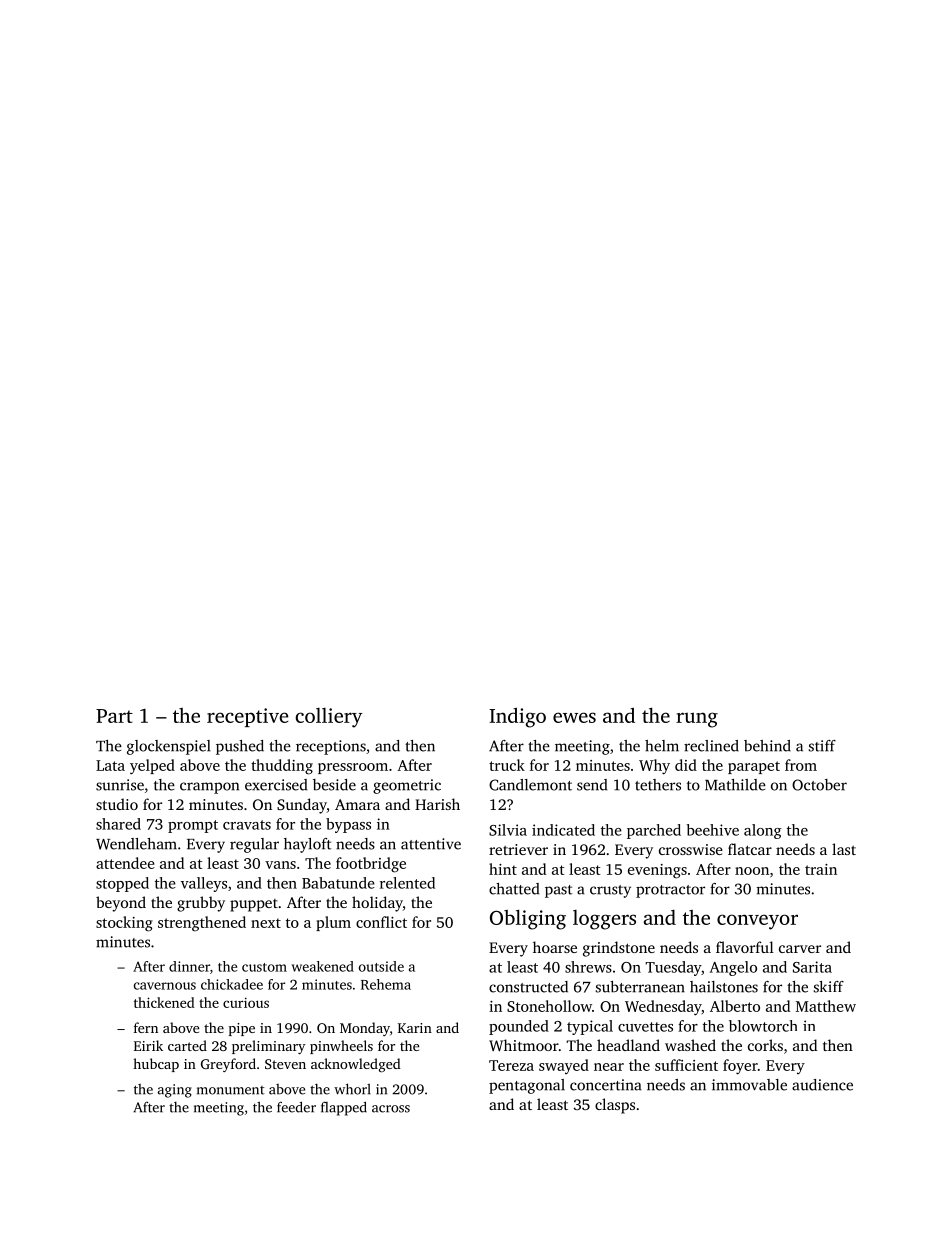 This screenshot has height=1233, width=952. What do you see at coordinates (114, 716) in the screenshot?
I see `Part` at bounding box center [114, 716].
